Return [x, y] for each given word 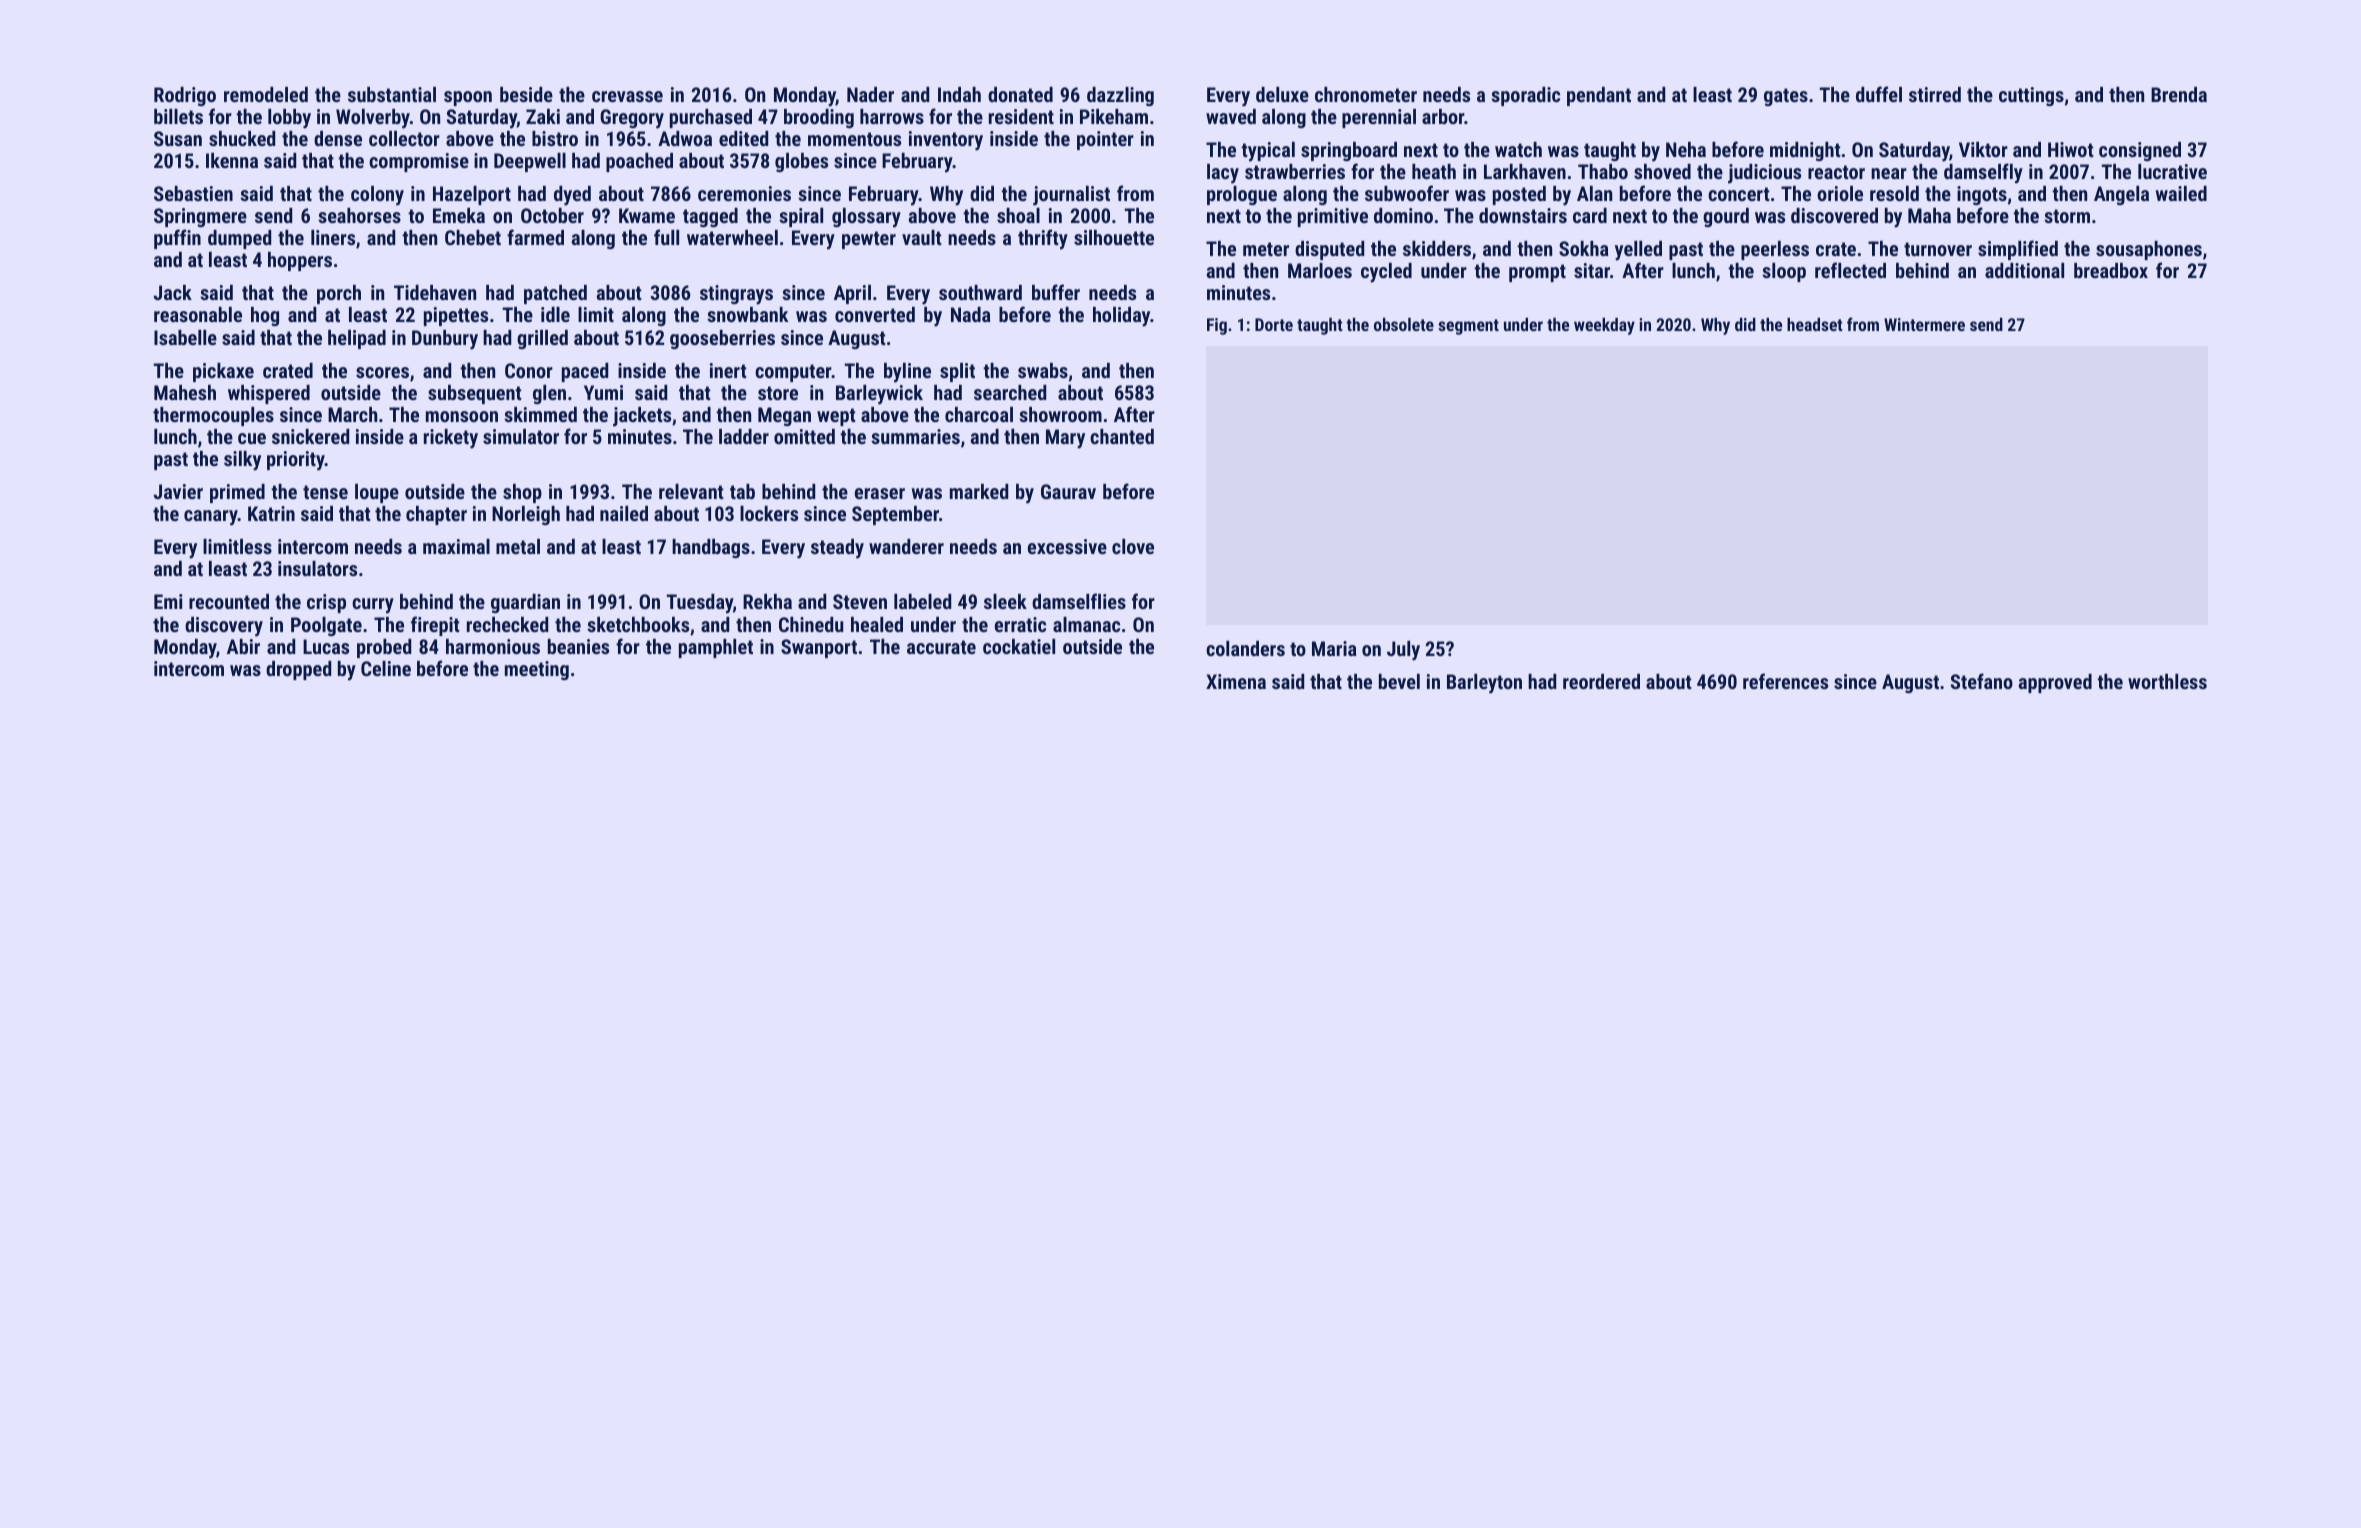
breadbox [2111, 270]
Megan [784, 416]
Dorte [1274, 324]
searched [1010, 392]
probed [384, 648]
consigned [2140, 151]
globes [801, 162]
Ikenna [232, 160]
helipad [357, 339]
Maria [1334, 648]
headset [1814, 324]
